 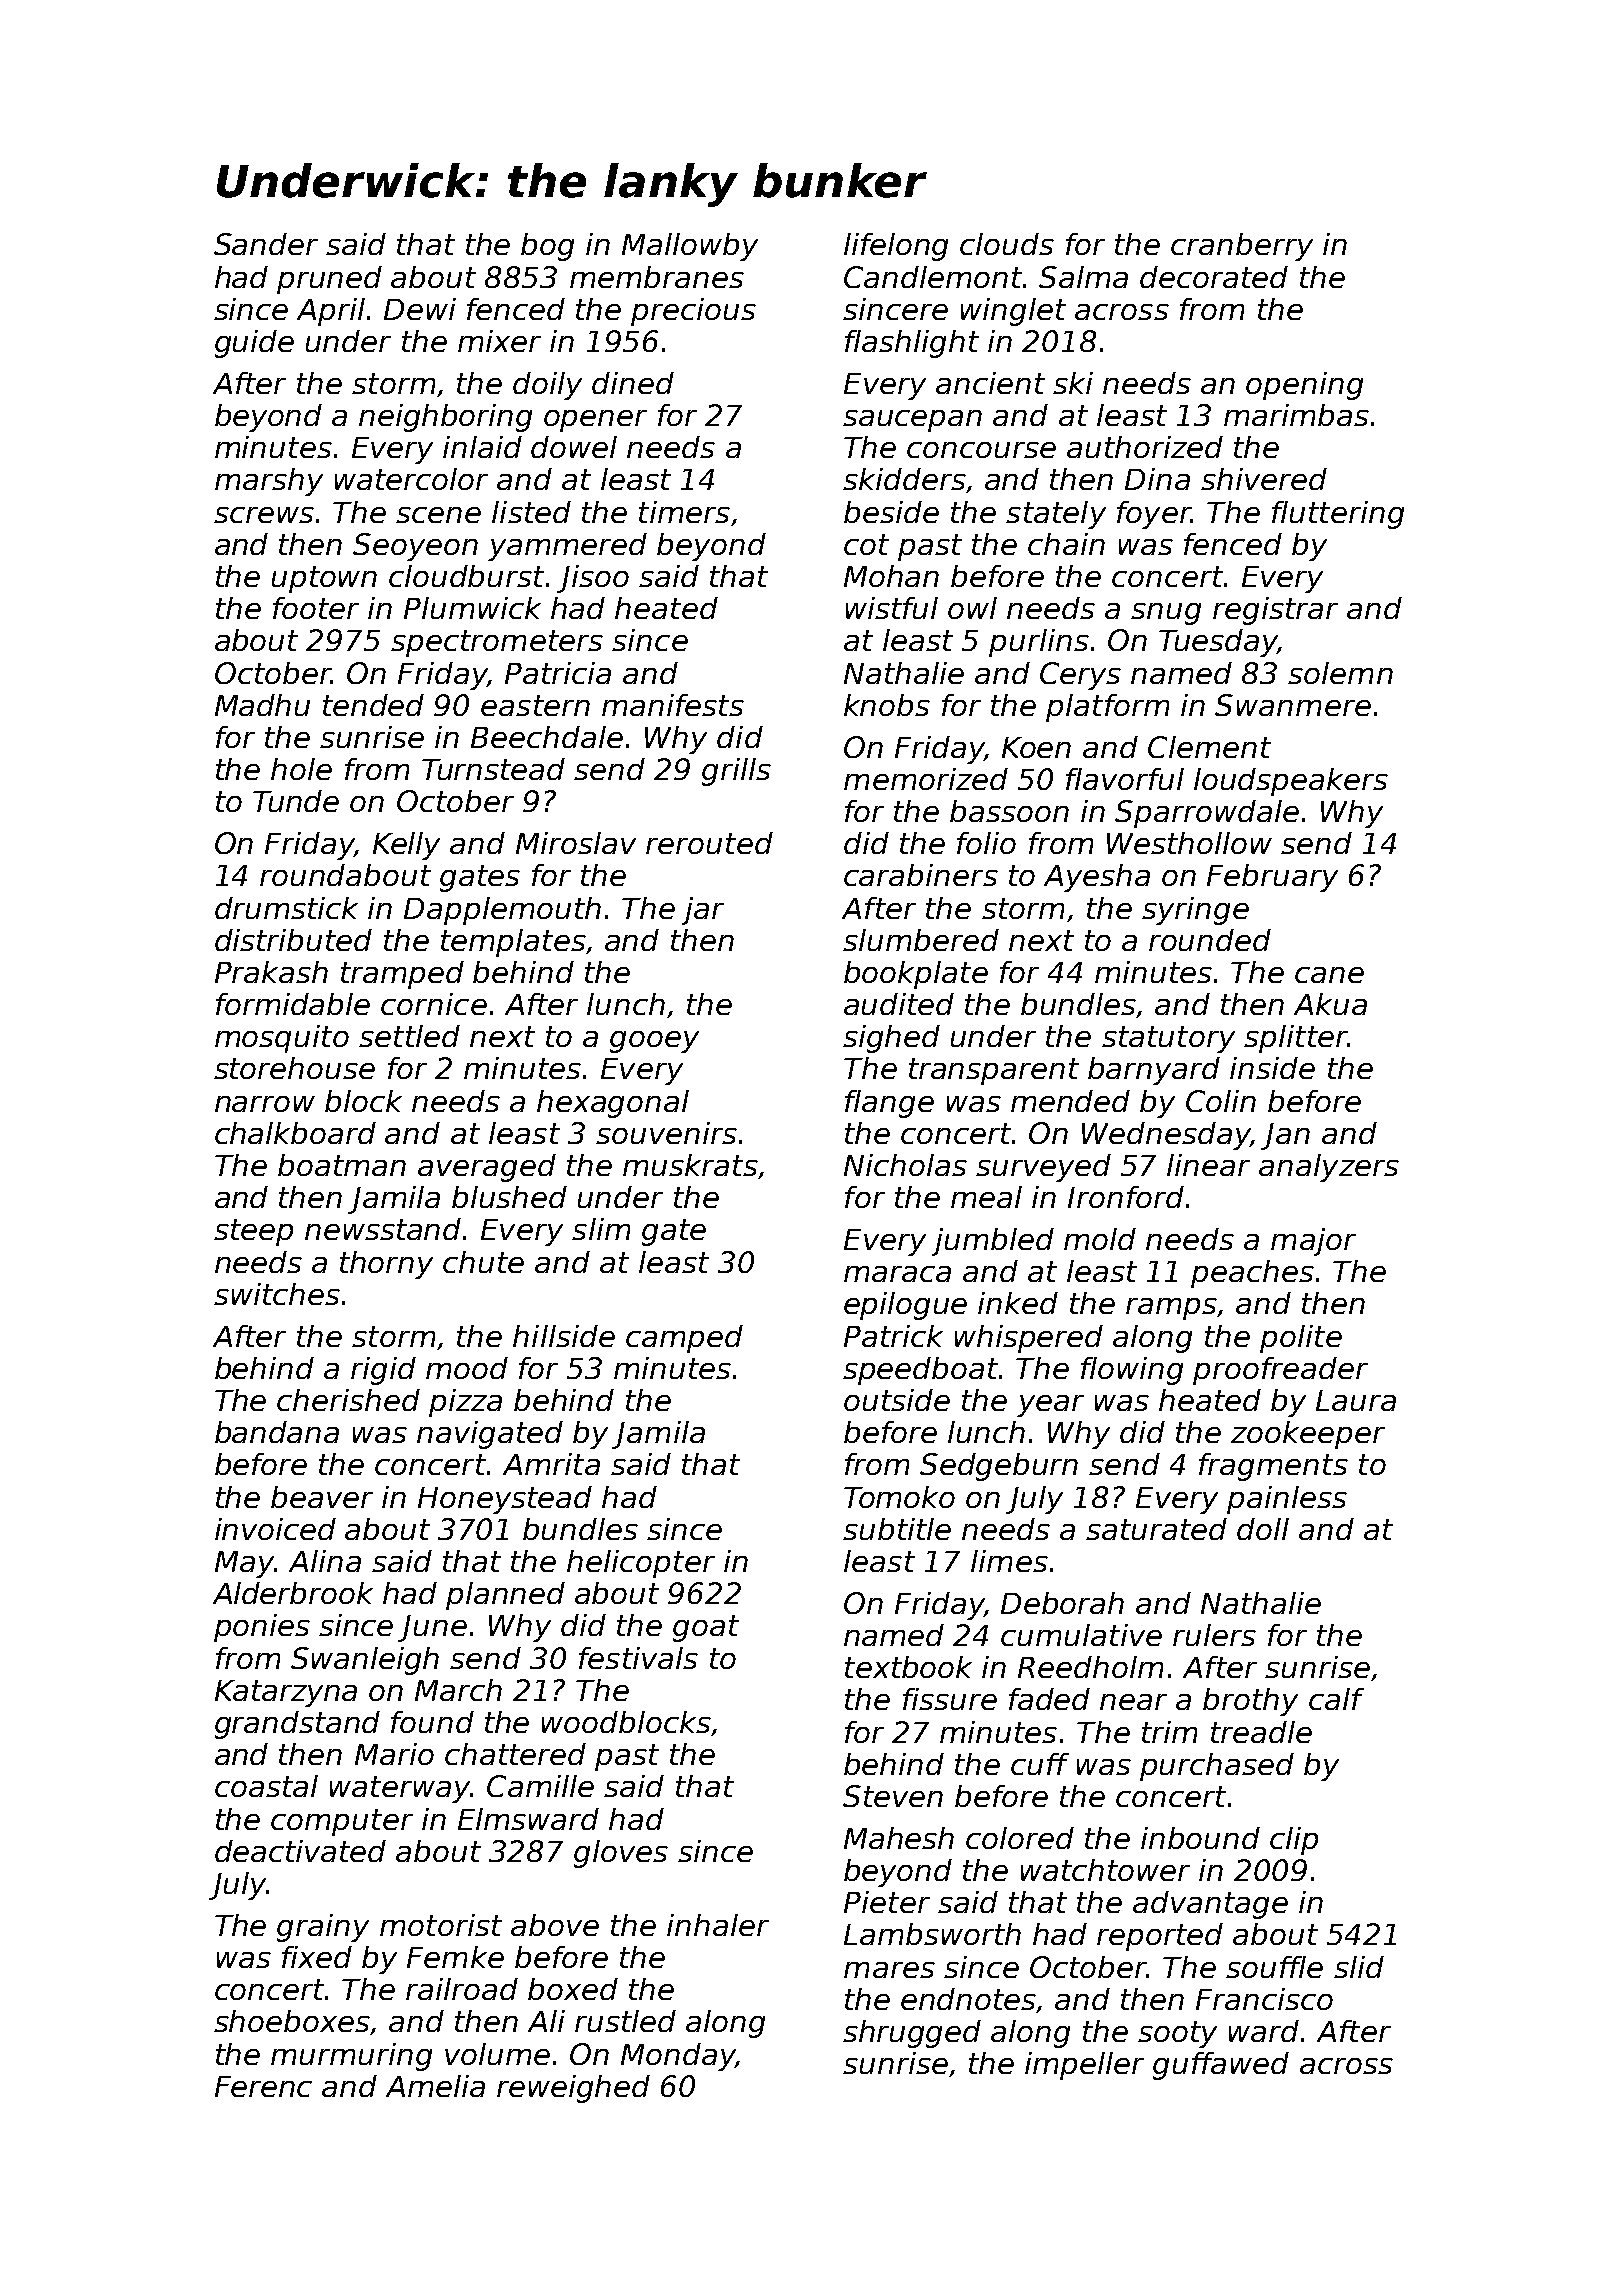 I want to click on faded, so click(x=1049, y=1699).
